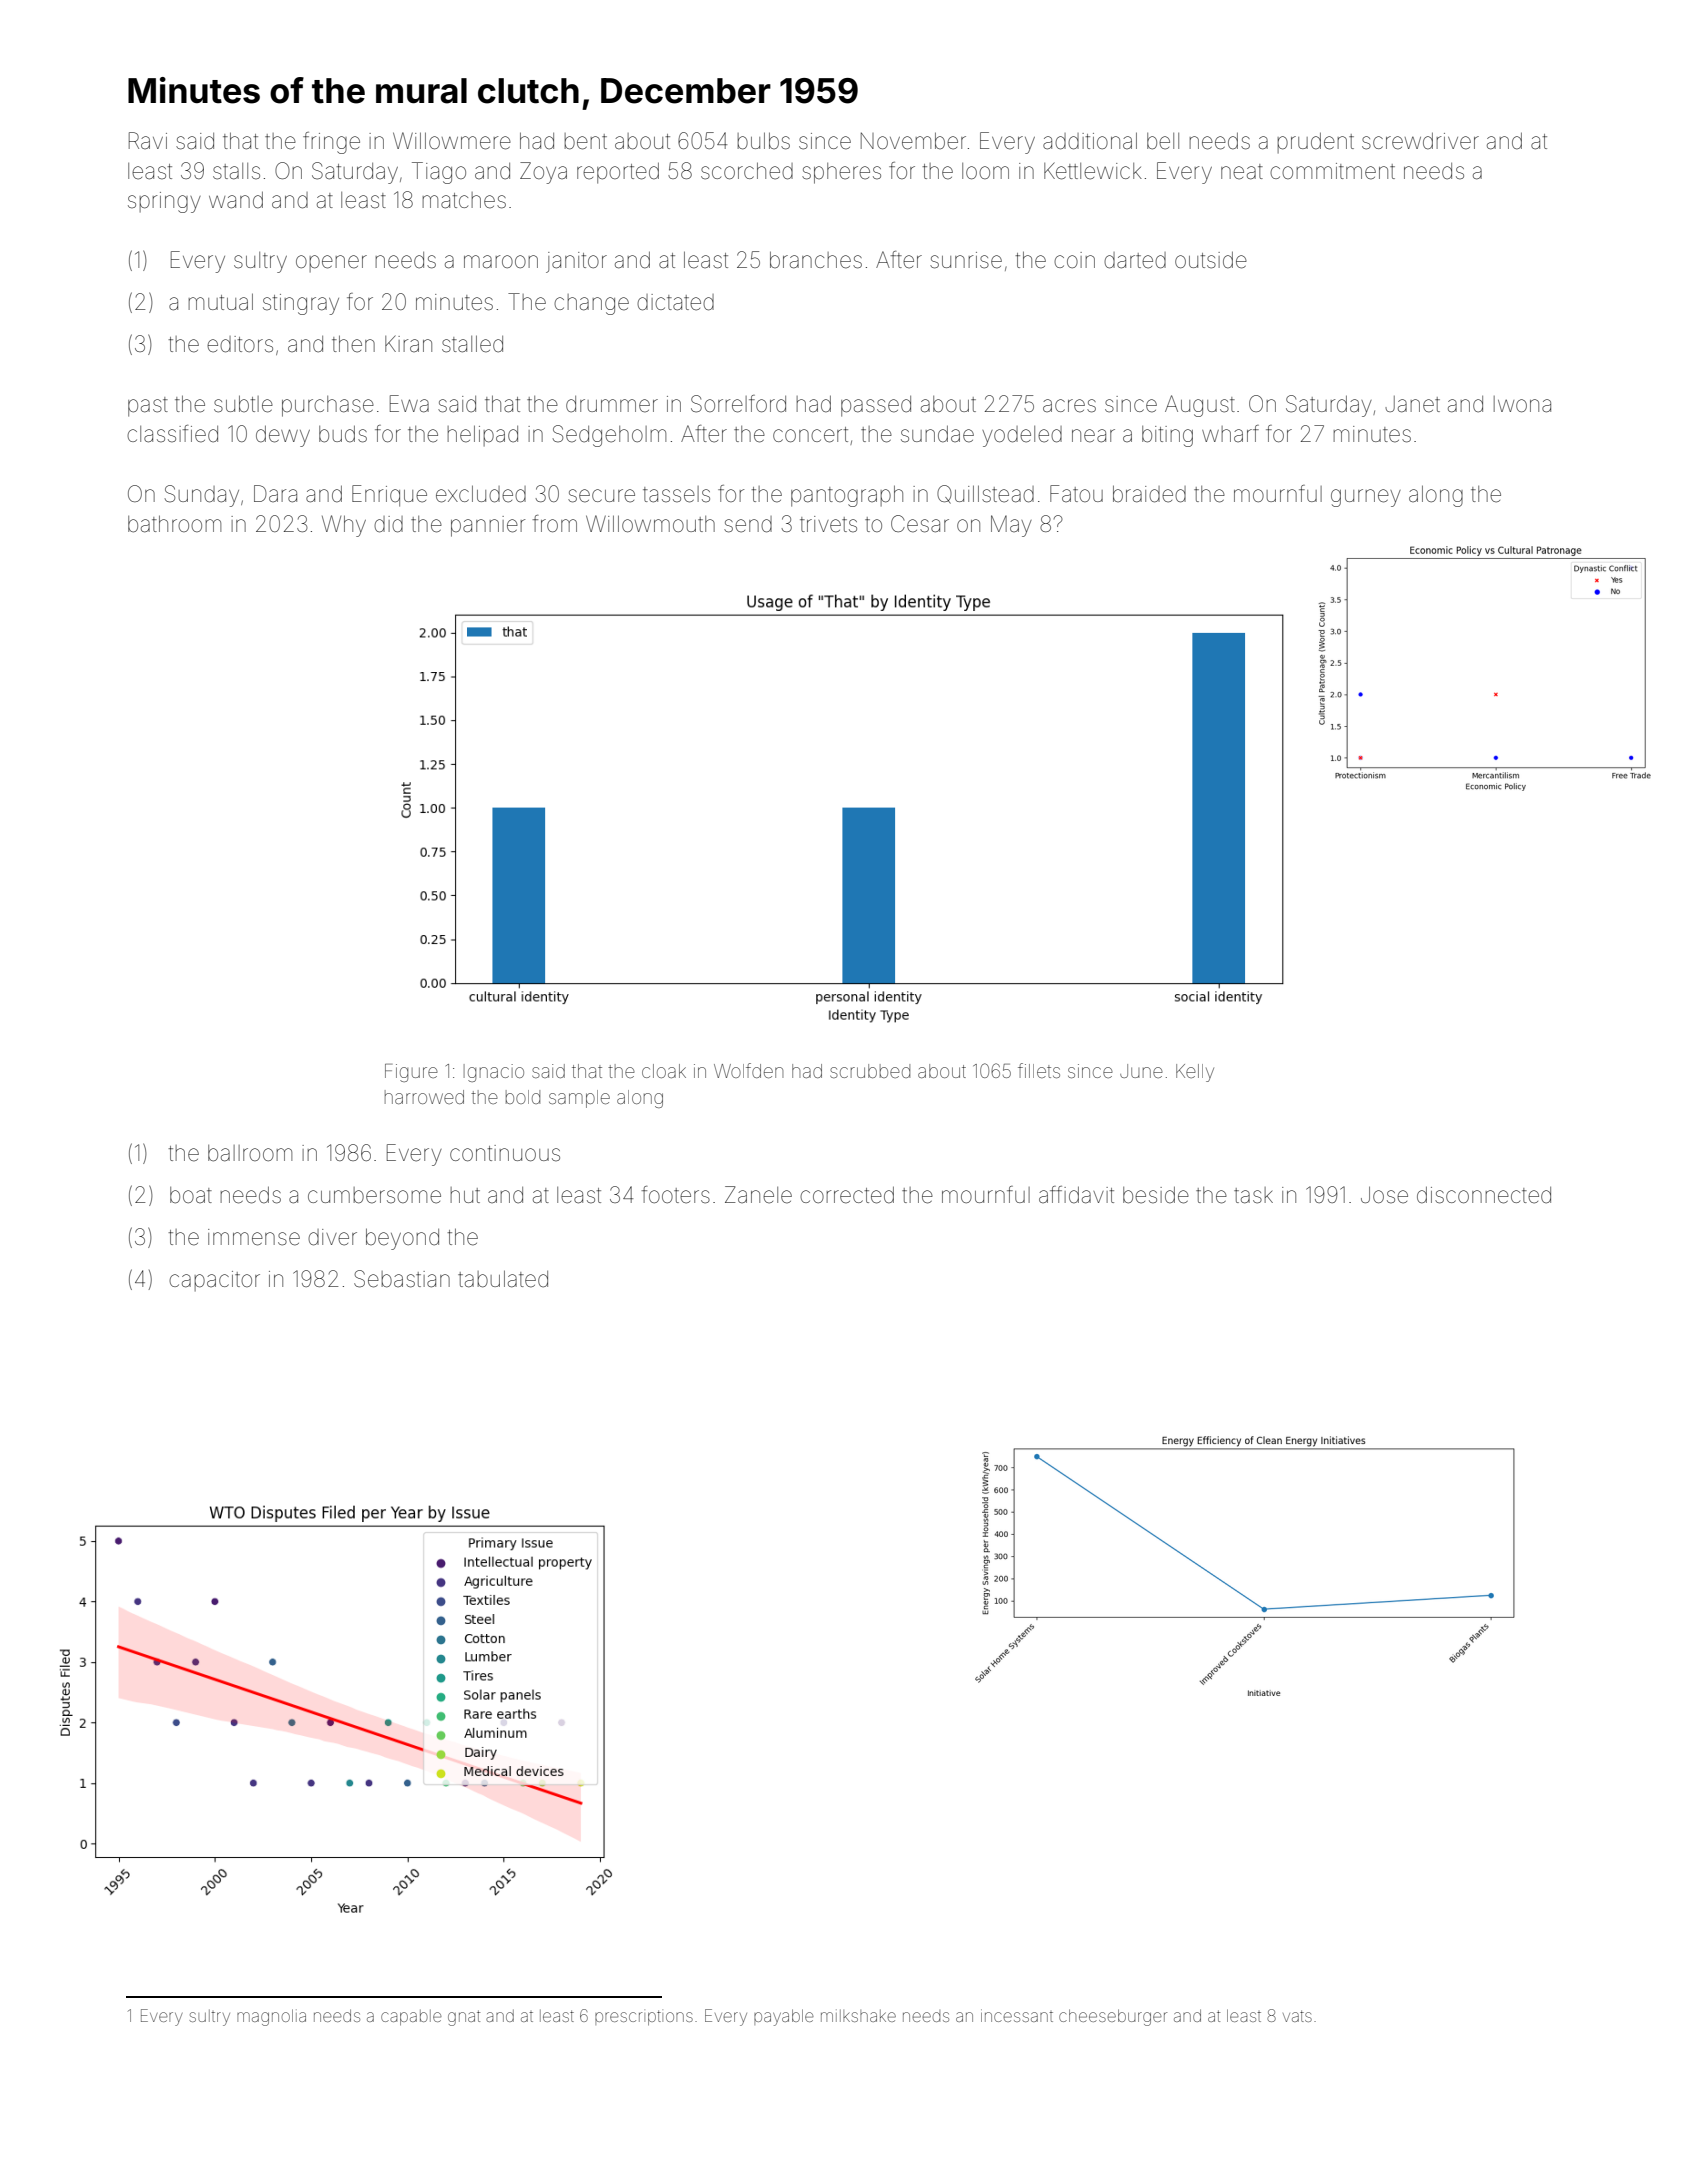 The width and height of the document is (1683, 2178). I want to click on outside, so click(1211, 260).
